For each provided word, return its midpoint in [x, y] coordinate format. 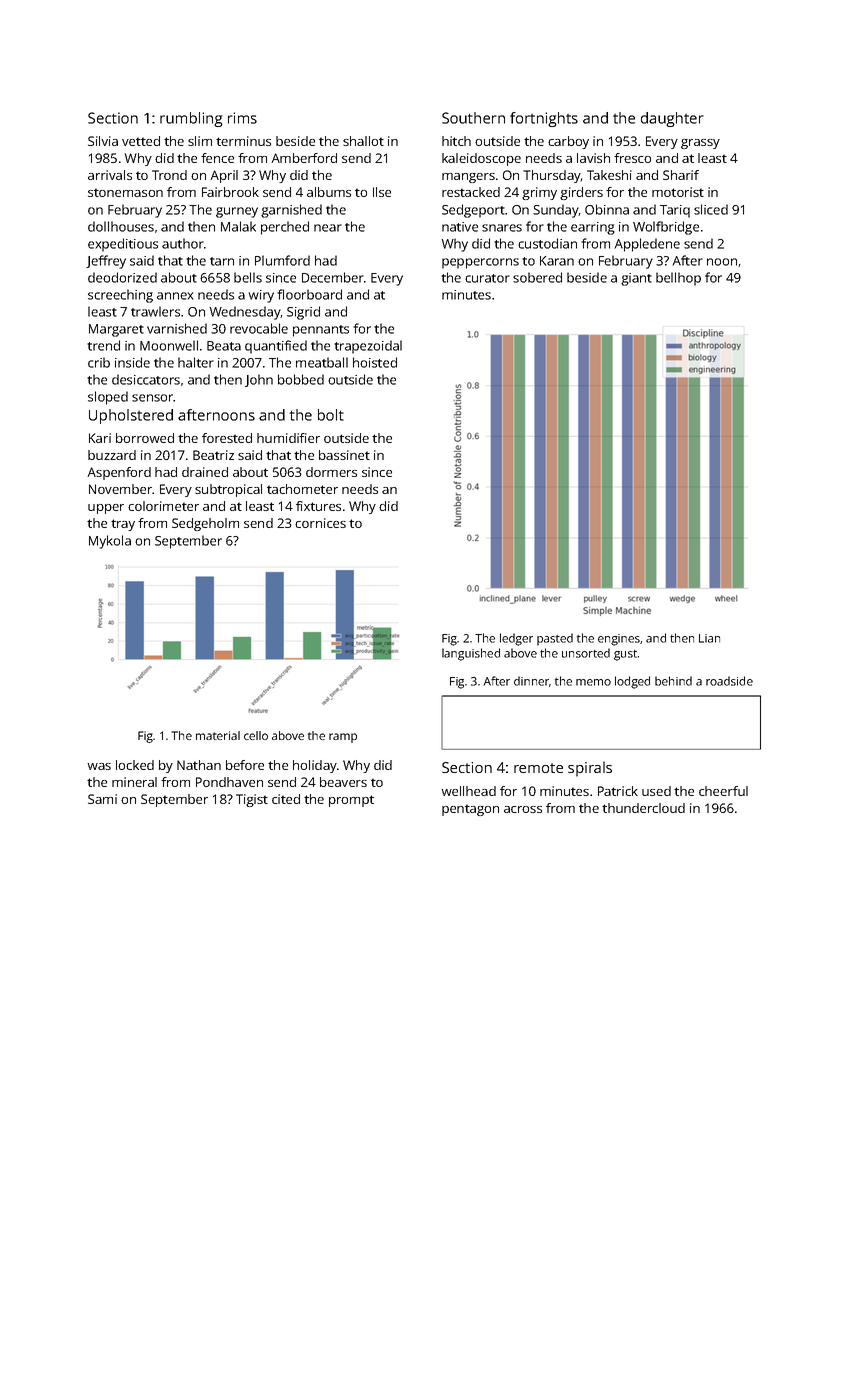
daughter [672, 119]
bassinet [344, 455]
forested [227, 438]
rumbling [191, 119]
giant [636, 279]
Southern [473, 118]
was [99, 766]
